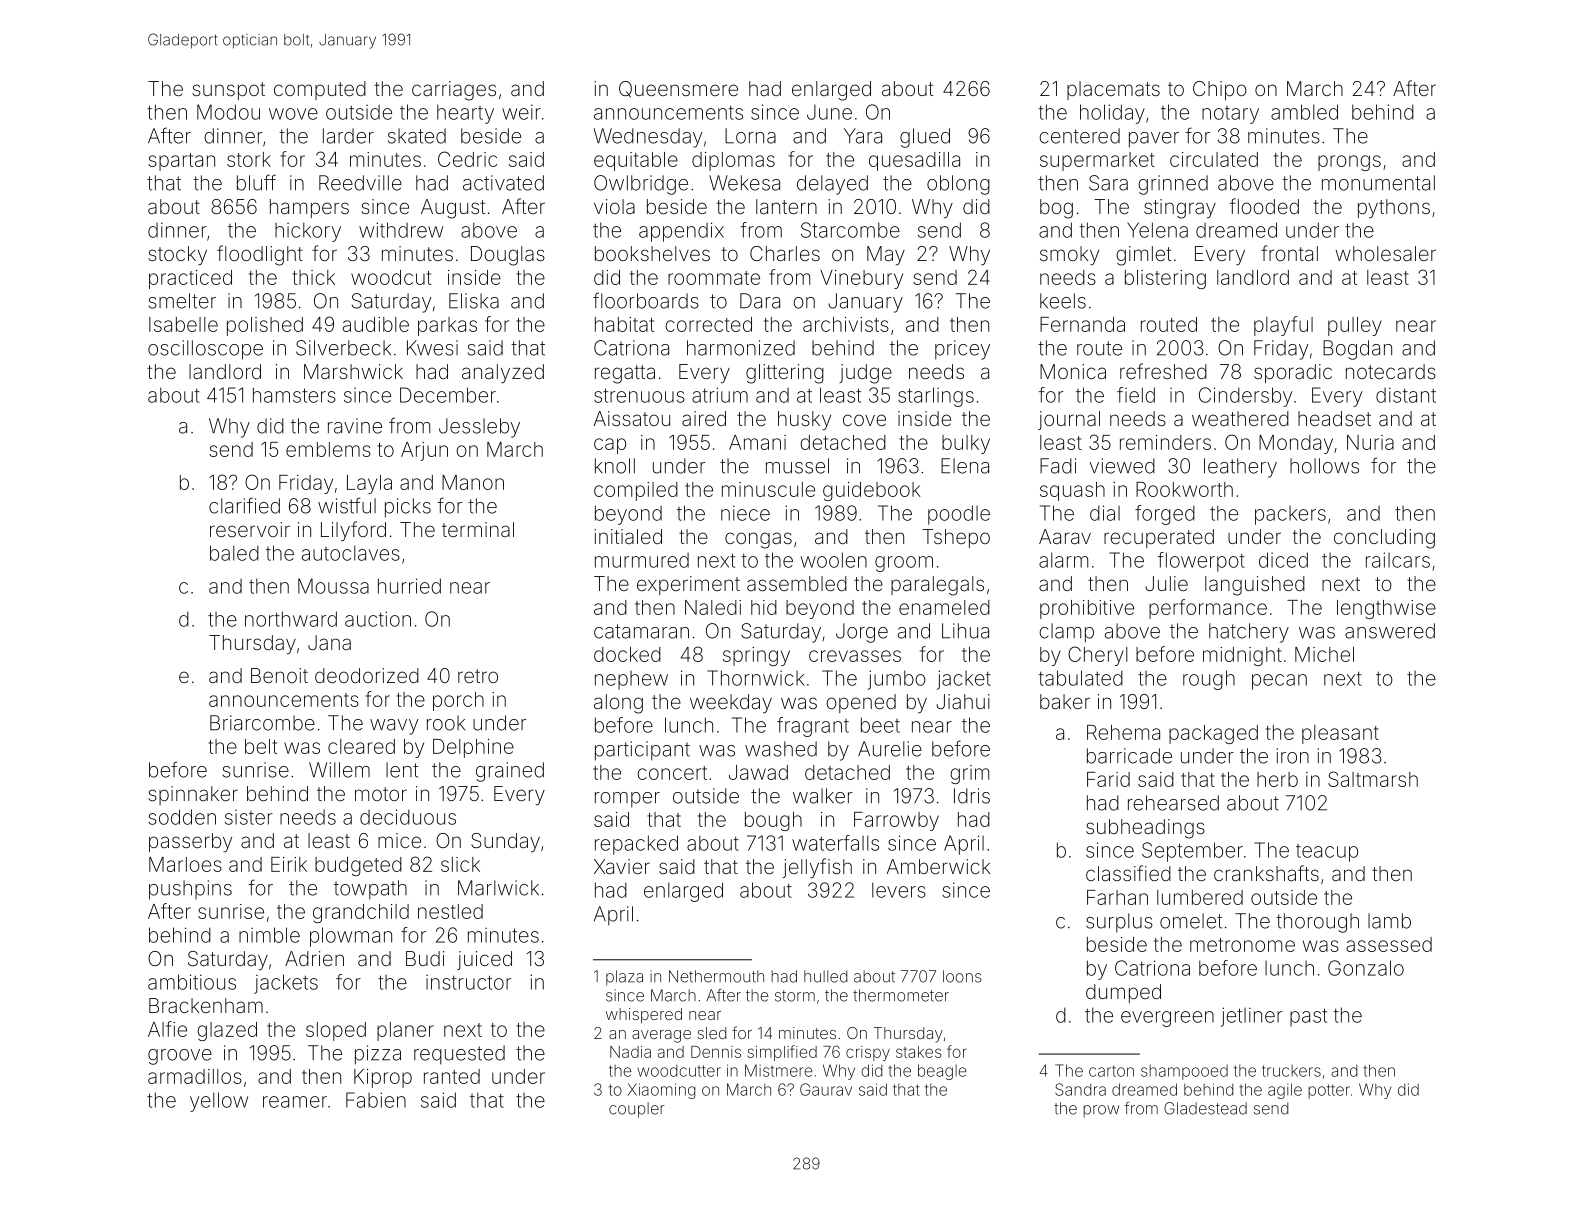 This screenshot has height=1224, width=1584. I want to click on spinnaker, so click(193, 795).
